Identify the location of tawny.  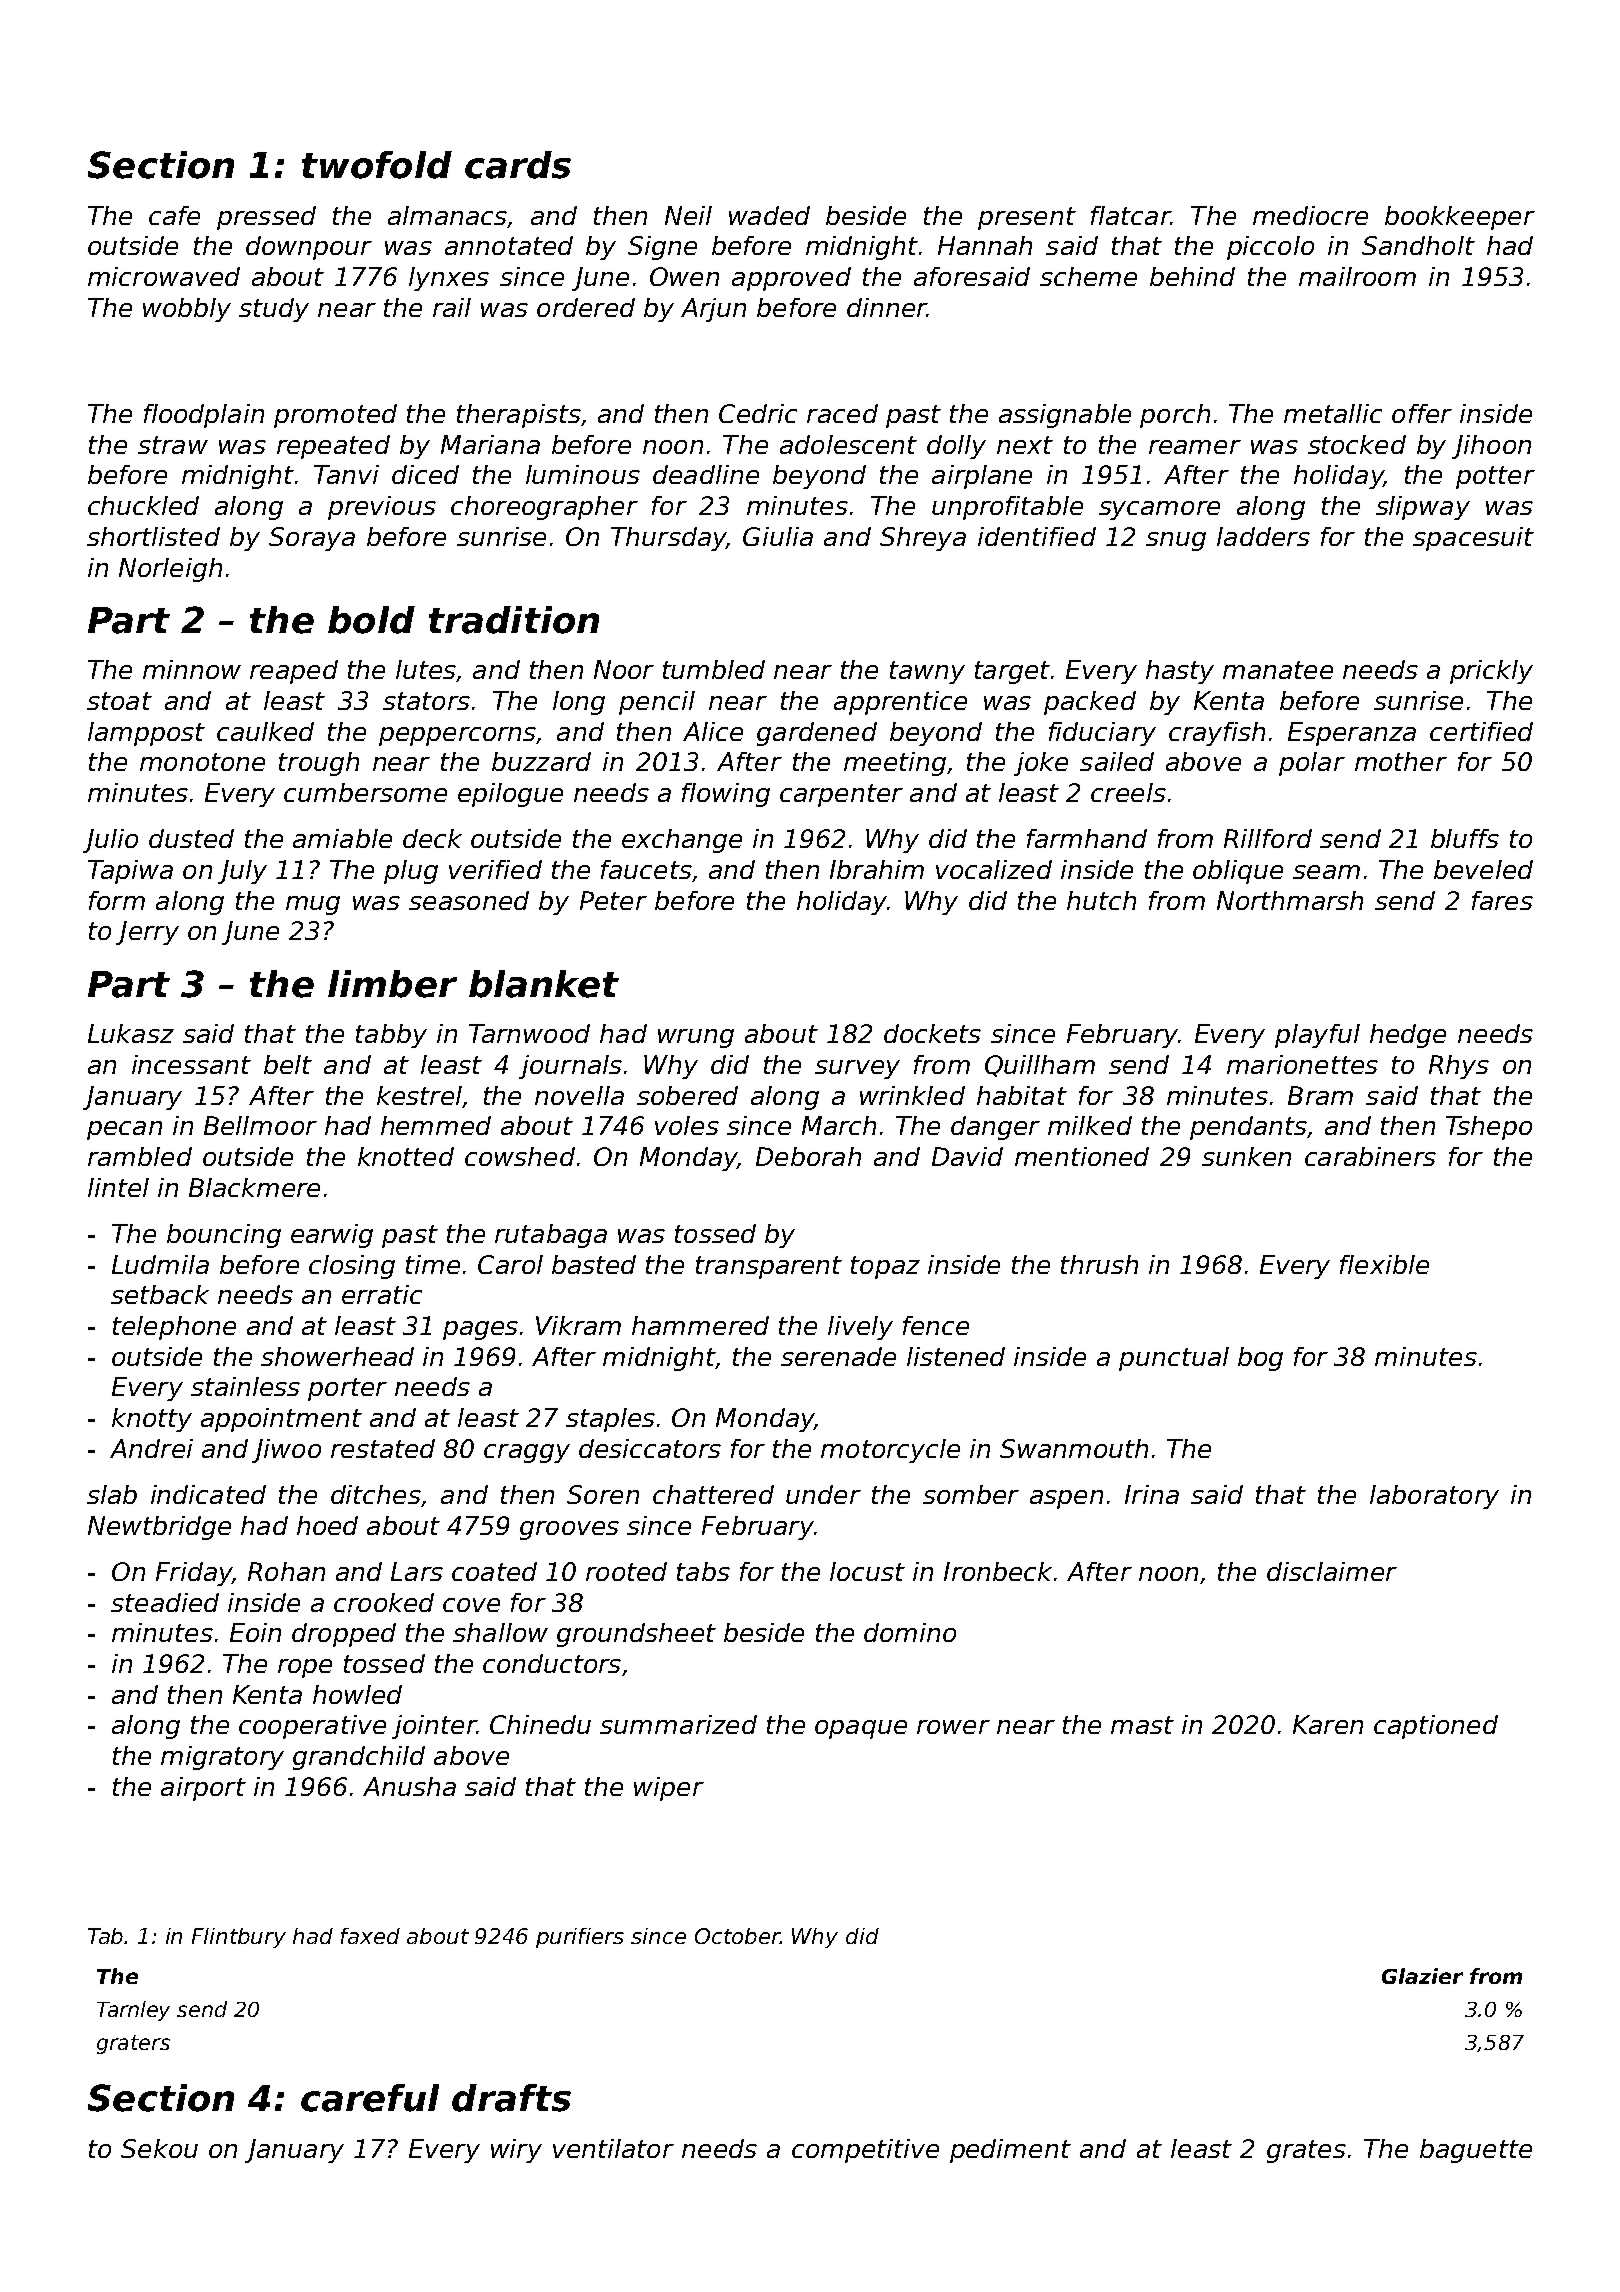
(927, 672).
